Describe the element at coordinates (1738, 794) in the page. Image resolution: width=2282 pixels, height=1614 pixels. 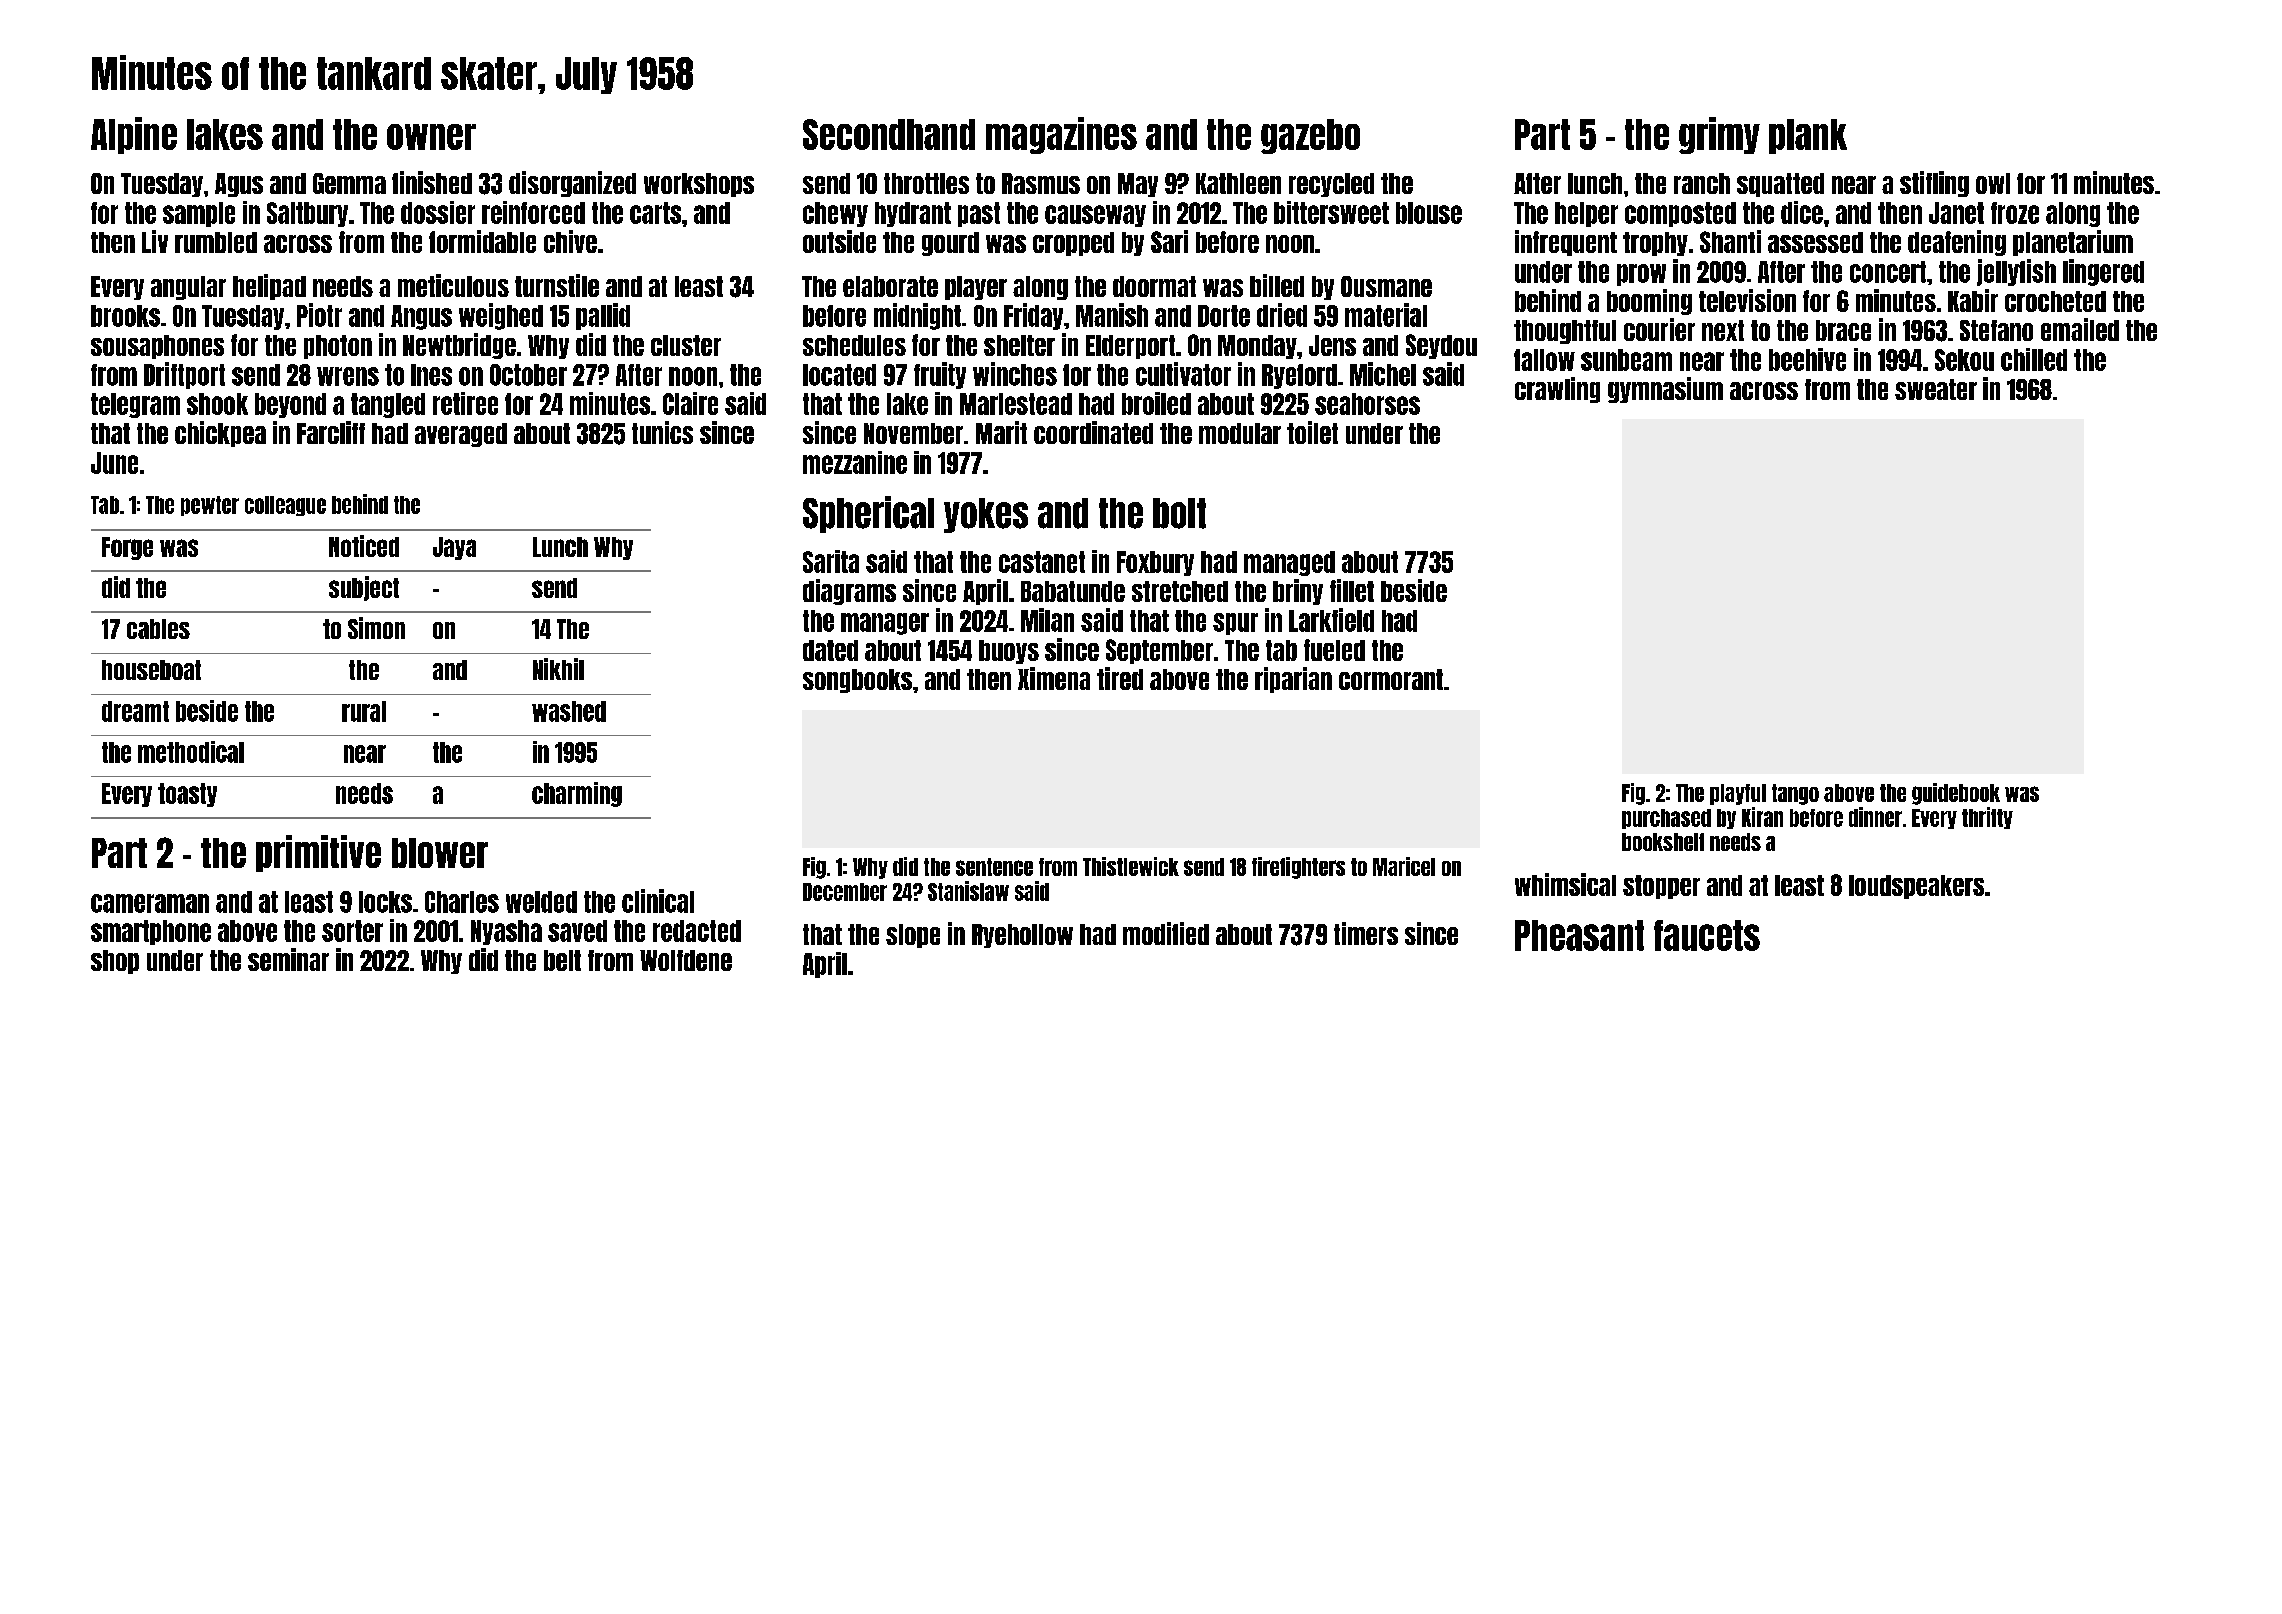
I see `playful` at that location.
